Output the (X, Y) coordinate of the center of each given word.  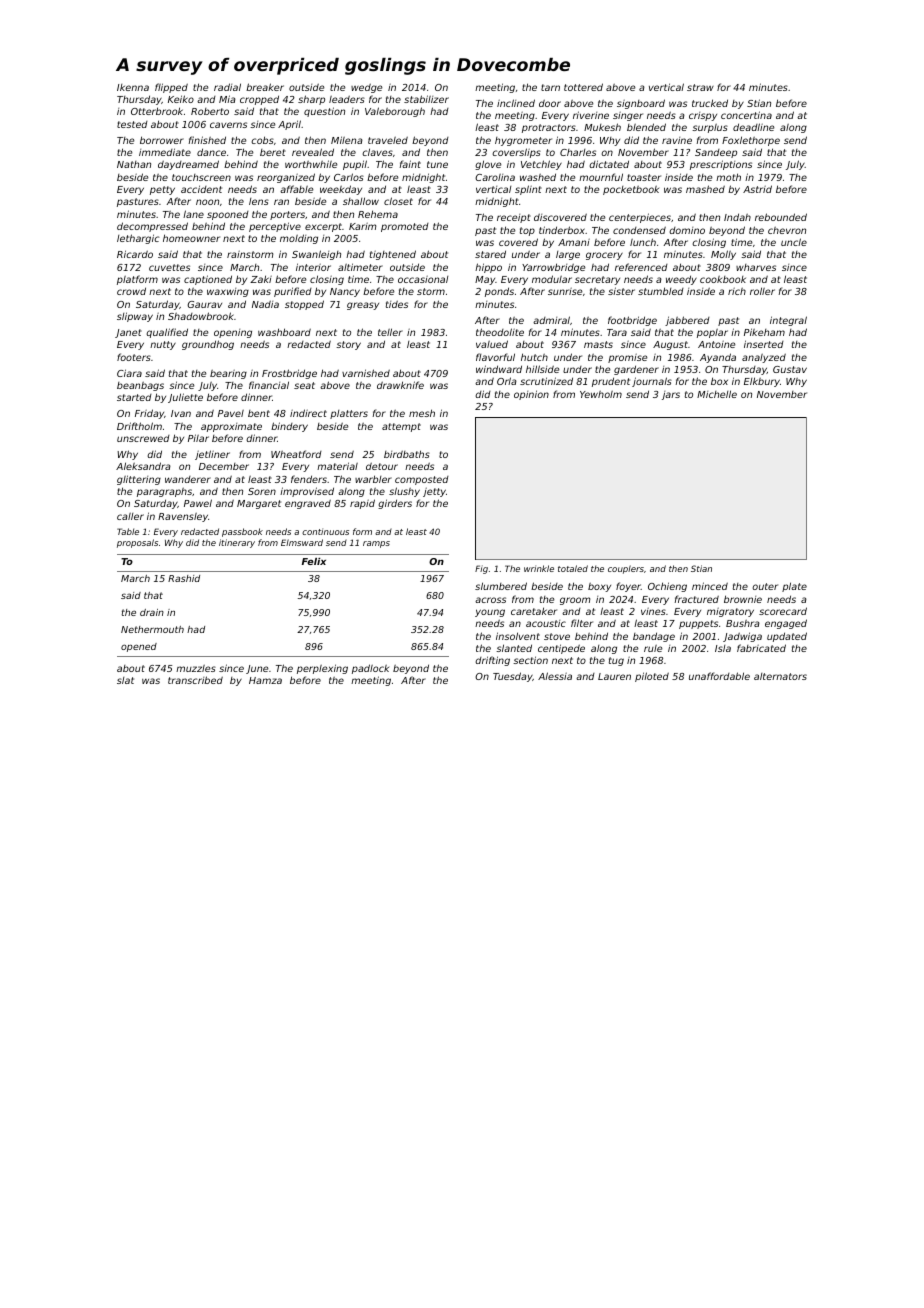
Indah (737, 217)
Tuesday (513, 677)
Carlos (349, 177)
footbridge (632, 321)
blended (646, 127)
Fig (481, 569)
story (348, 345)
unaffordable (719, 676)
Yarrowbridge (553, 268)
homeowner (191, 238)
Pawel (198, 503)
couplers (626, 569)
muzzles (196, 668)
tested (132, 124)
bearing (228, 374)
